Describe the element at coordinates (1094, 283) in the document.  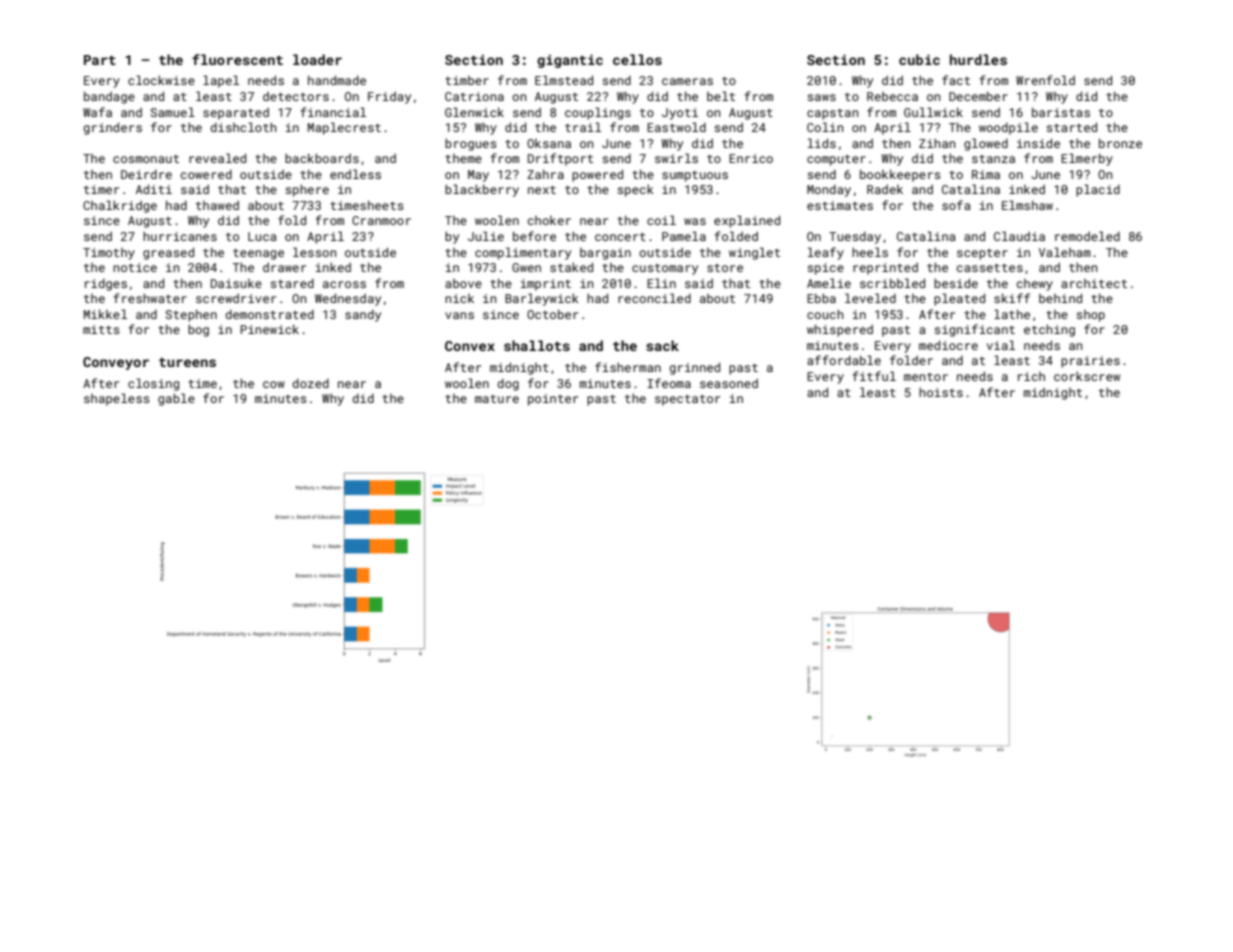
I see `architect` at that location.
